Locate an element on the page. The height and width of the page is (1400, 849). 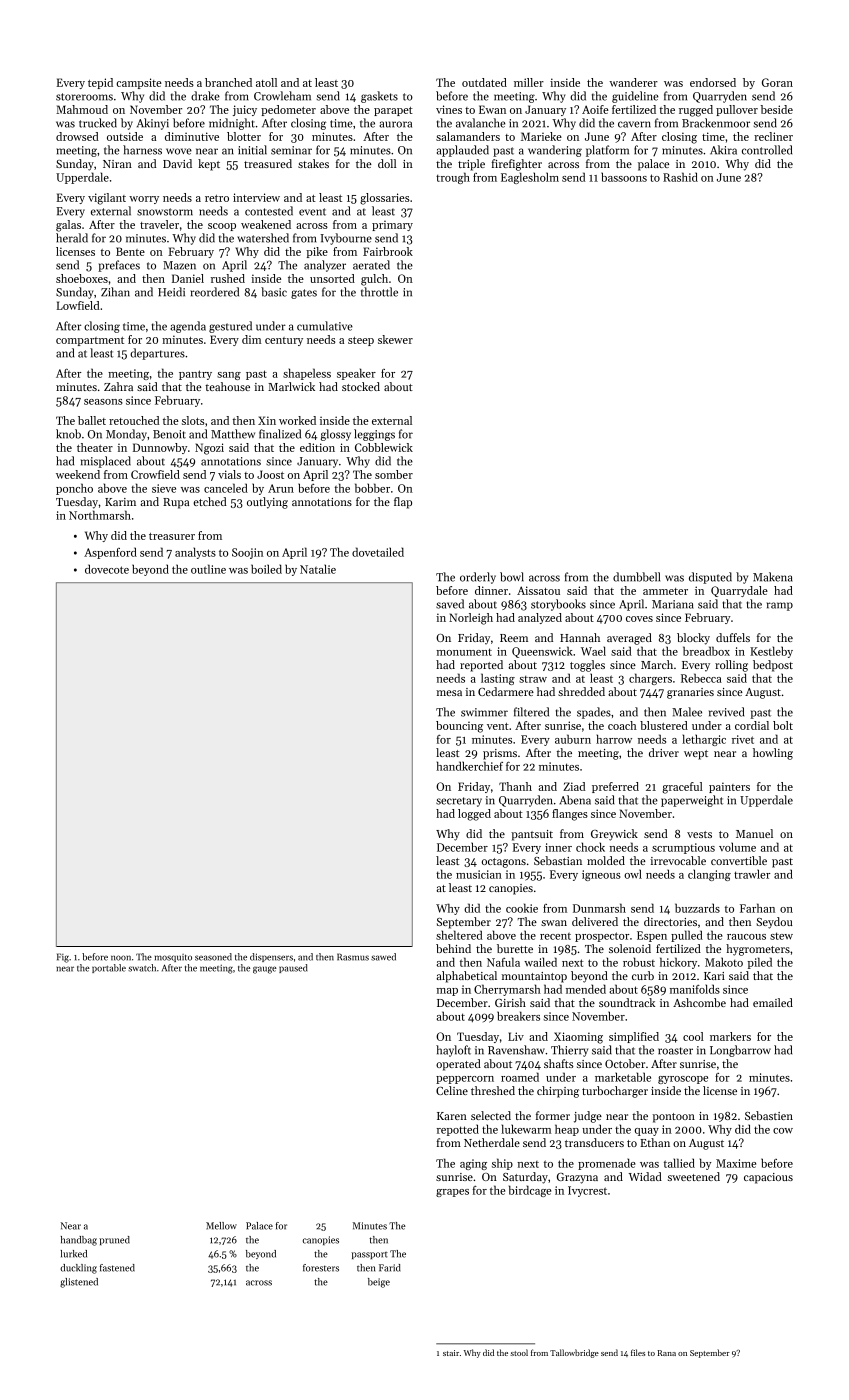
Karen is located at coordinates (452, 1116).
